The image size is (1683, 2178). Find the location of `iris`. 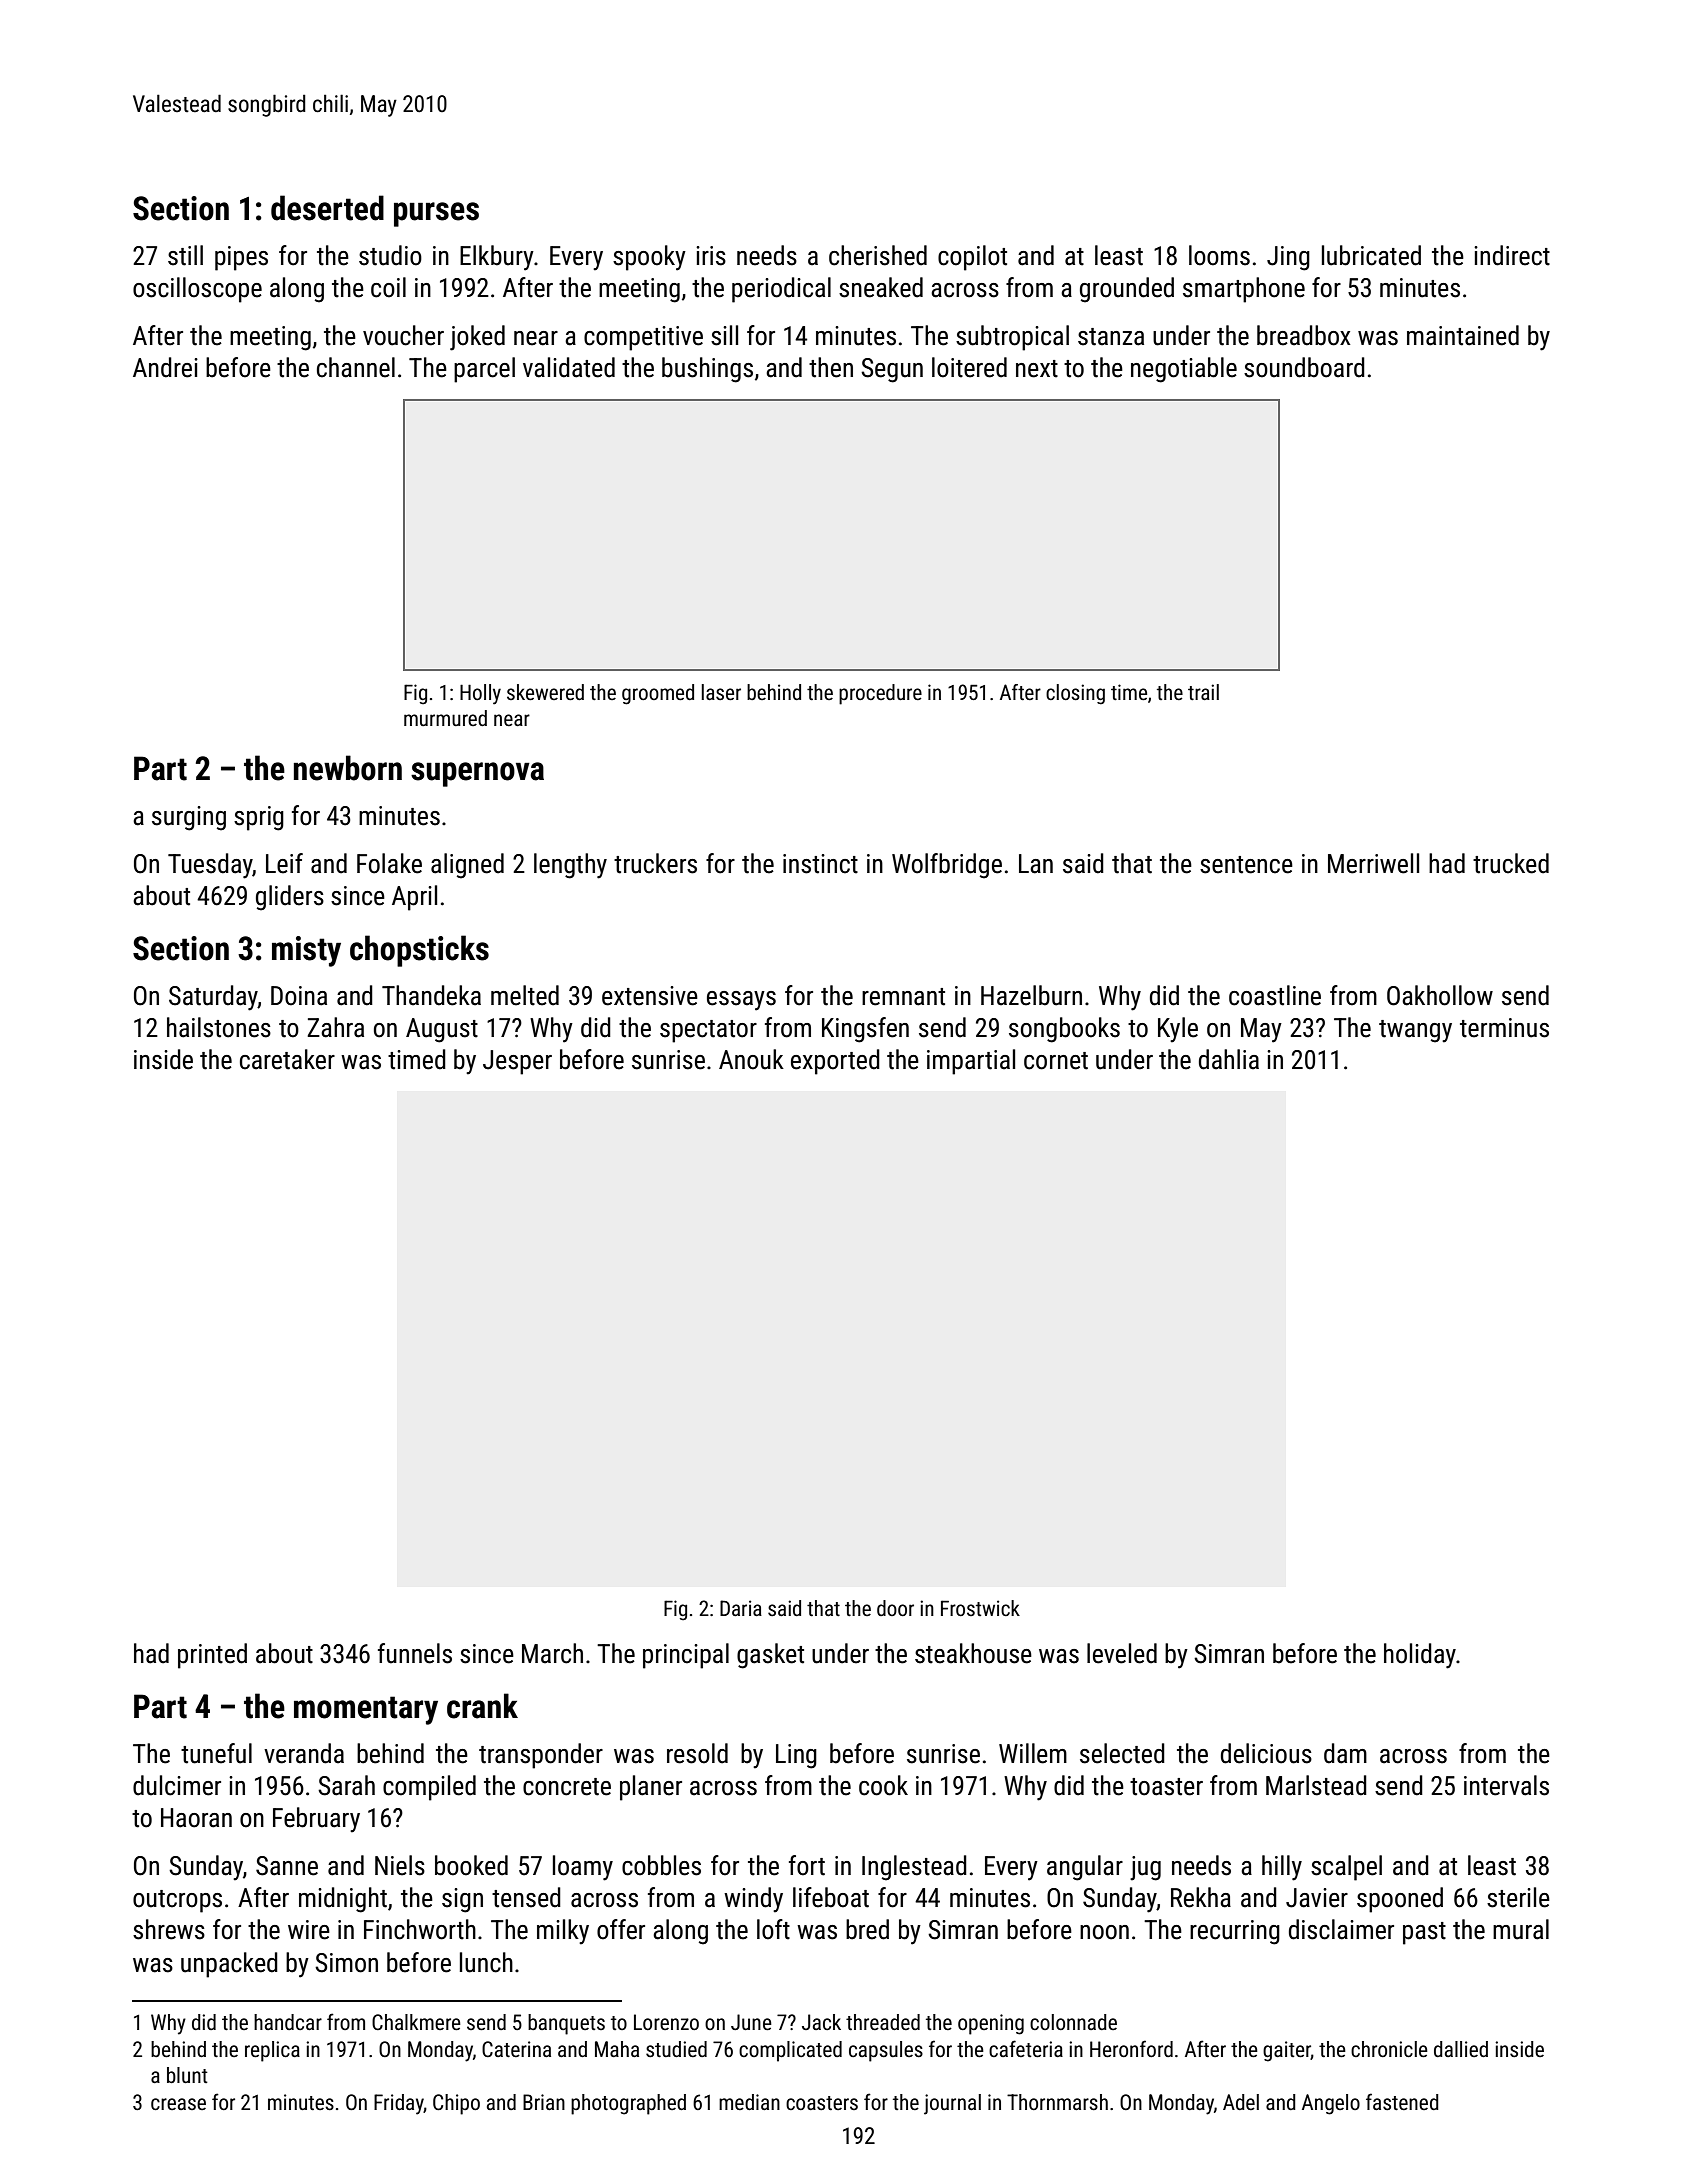

iris is located at coordinates (711, 256).
